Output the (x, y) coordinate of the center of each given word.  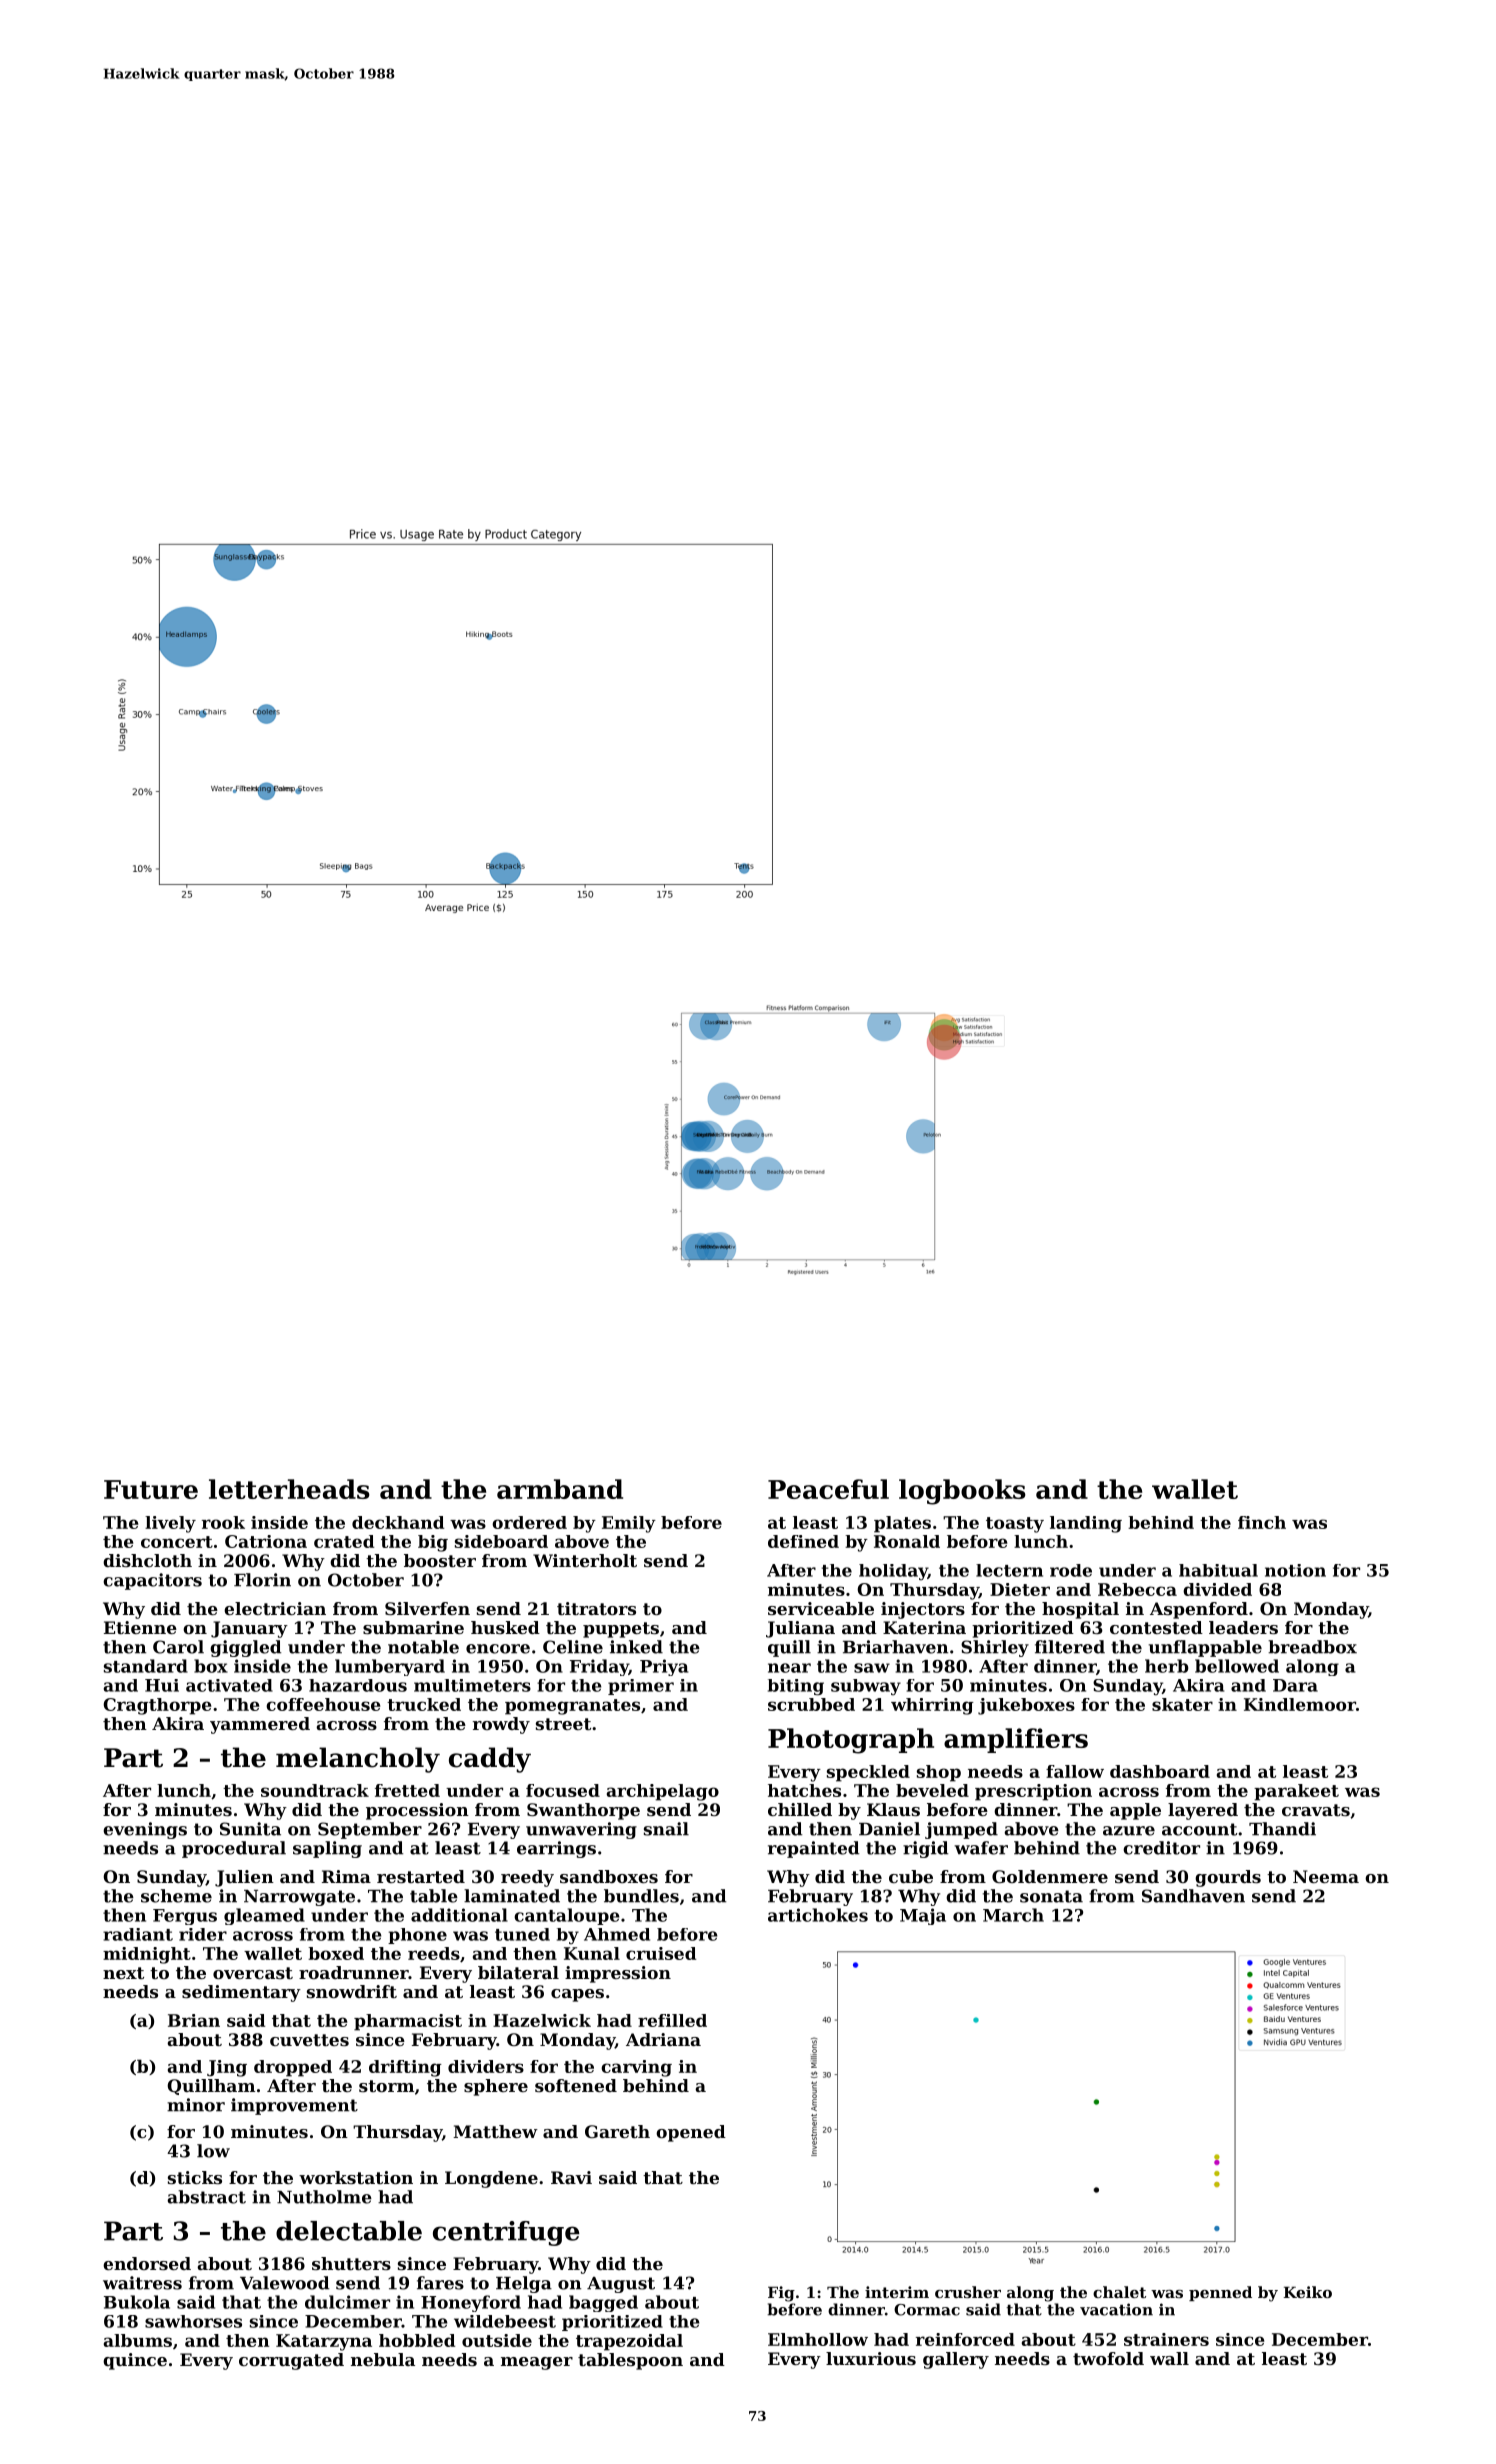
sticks (195, 2177)
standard (146, 1666)
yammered (260, 1725)
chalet (1119, 2292)
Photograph (851, 1741)
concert (177, 1542)
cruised (661, 1953)
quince (135, 2361)
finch (1262, 1522)
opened (691, 2133)
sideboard (501, 1541)
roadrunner (354, 1972)
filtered (1070, 1647)
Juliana (800, 1629)
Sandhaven (1193, 1896)
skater (1182, 1704)
